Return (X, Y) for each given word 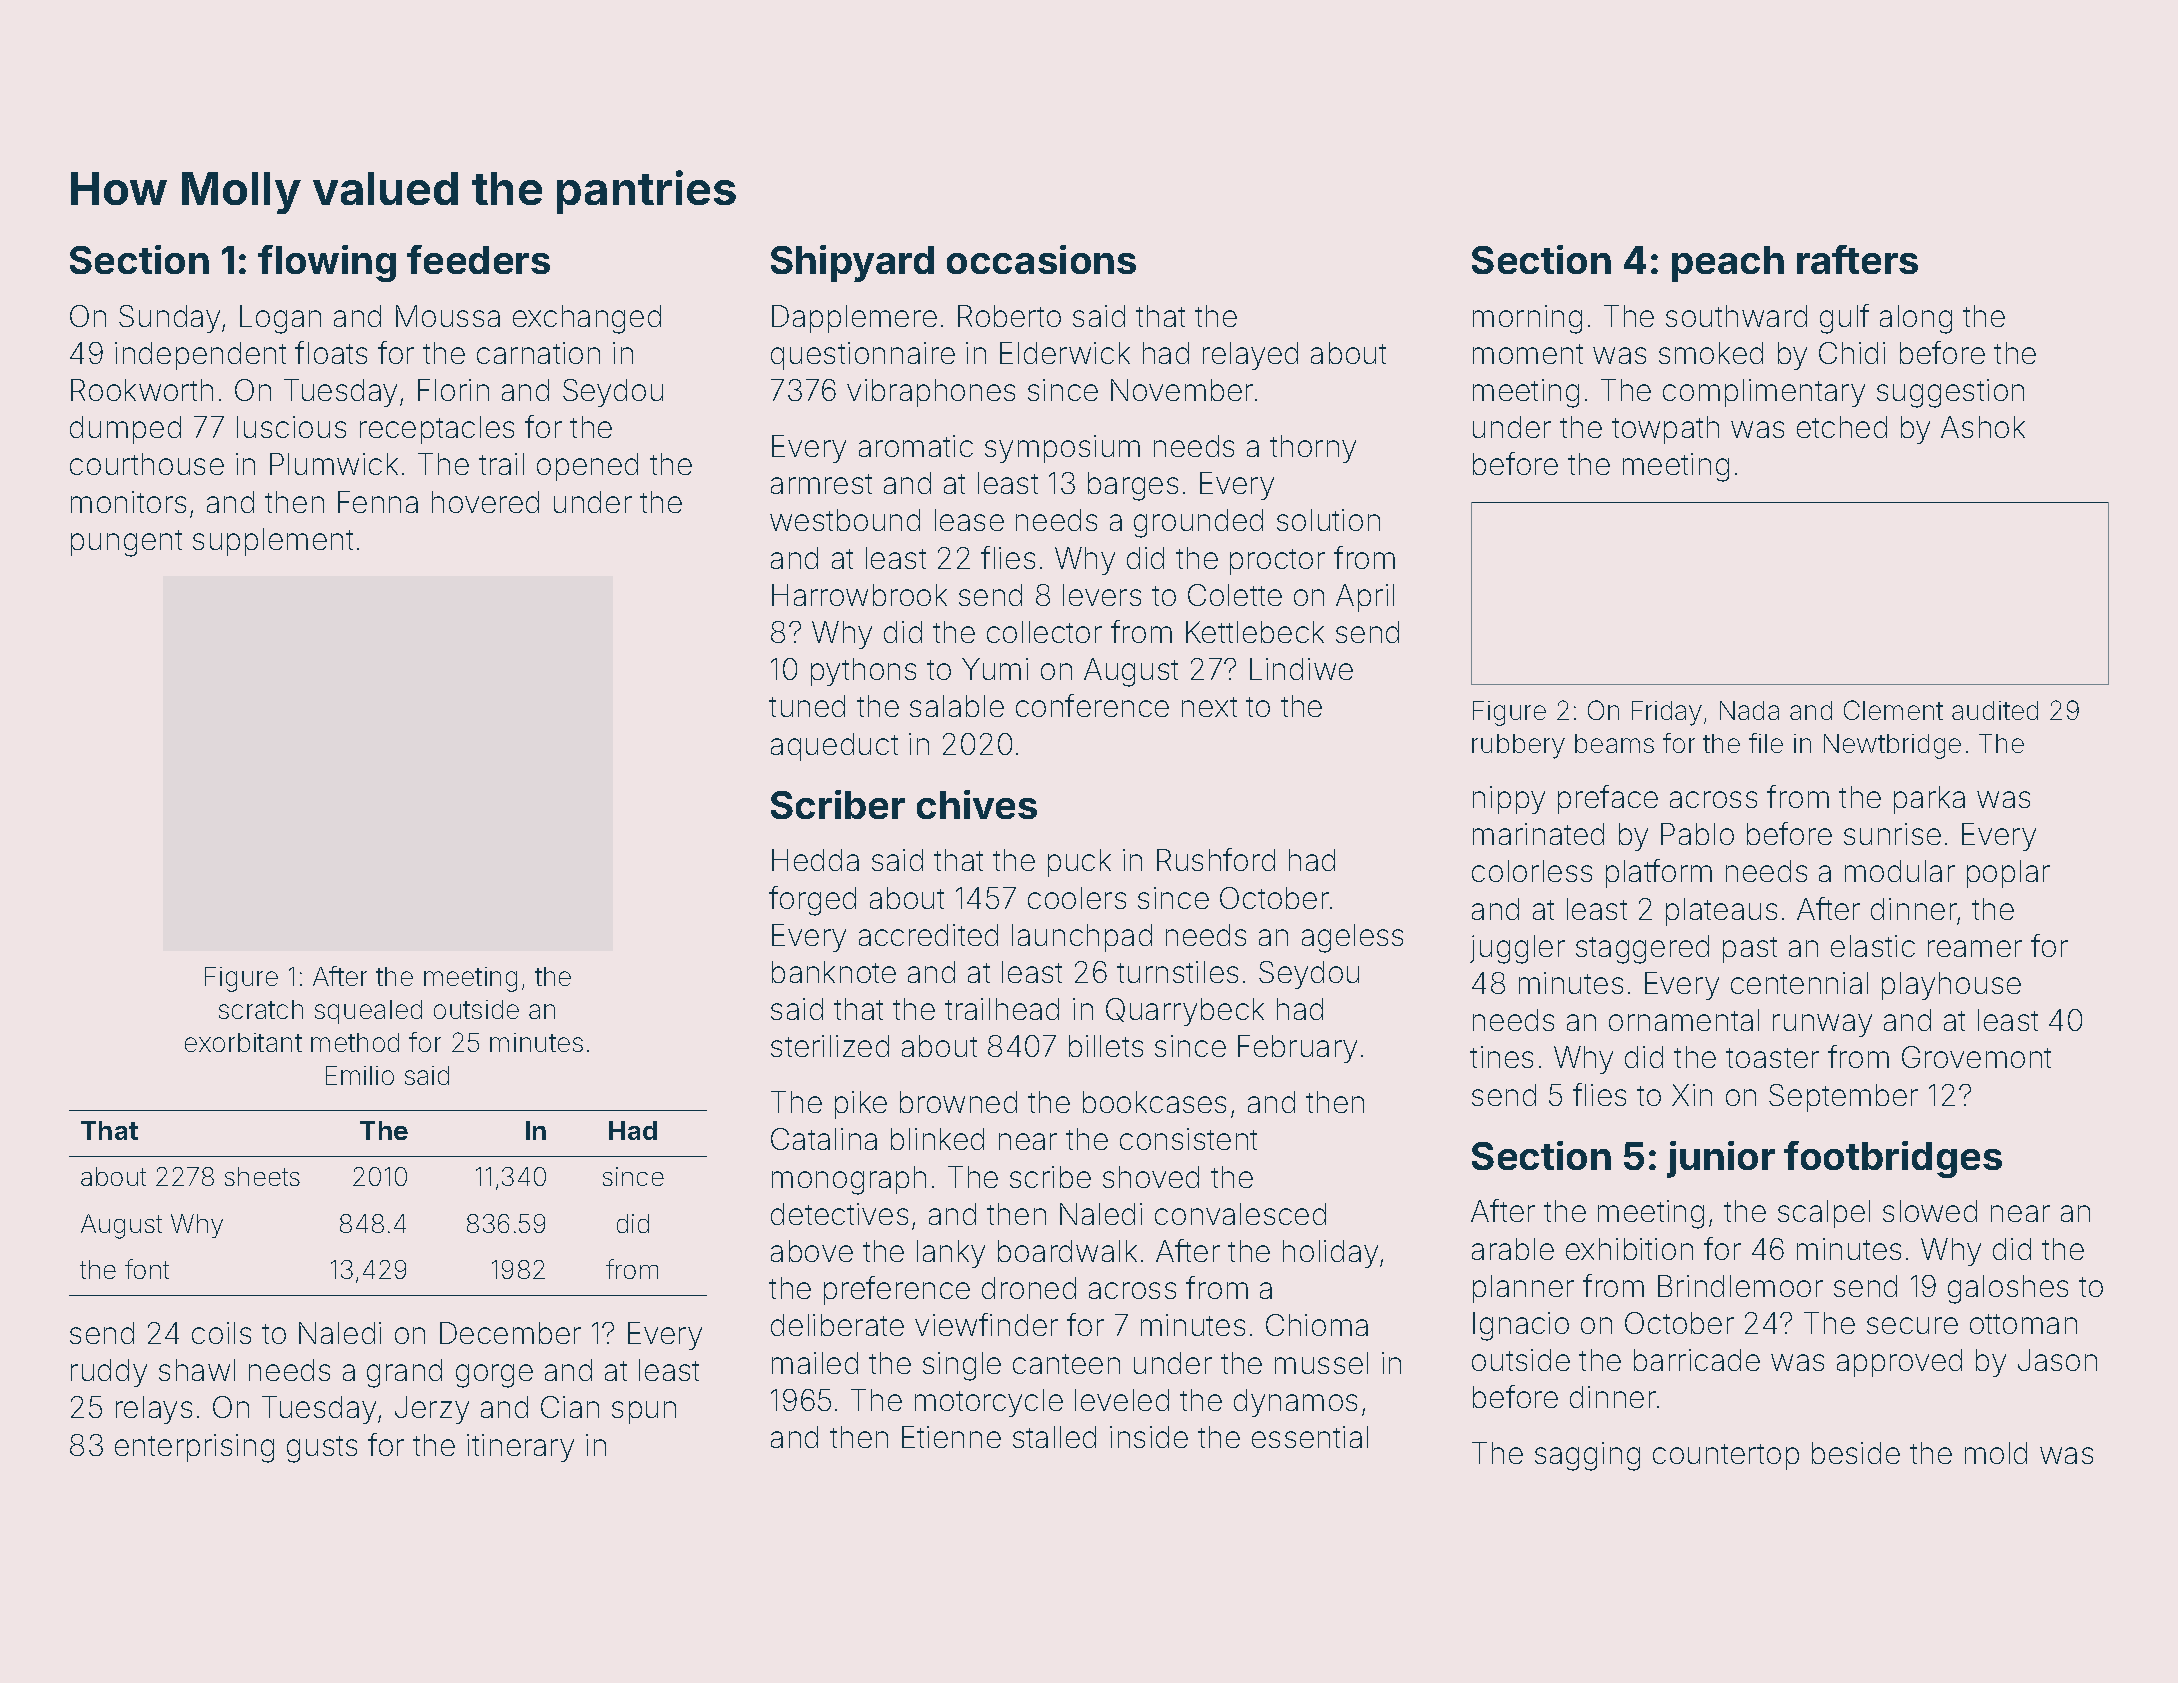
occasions (1041, 259)
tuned (807, 706)
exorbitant (243, 1042)
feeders (478, 259)
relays (154, 1410)
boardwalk (1067, 1251)
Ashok (1983, 427)
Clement (1893, 710)
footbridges (1893, 1159)
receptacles (437, 430)
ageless (1352, 938)
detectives (839, 1214)
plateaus (1721, 912)
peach (1728, 264)
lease (969, 520)
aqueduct (834, 747)
